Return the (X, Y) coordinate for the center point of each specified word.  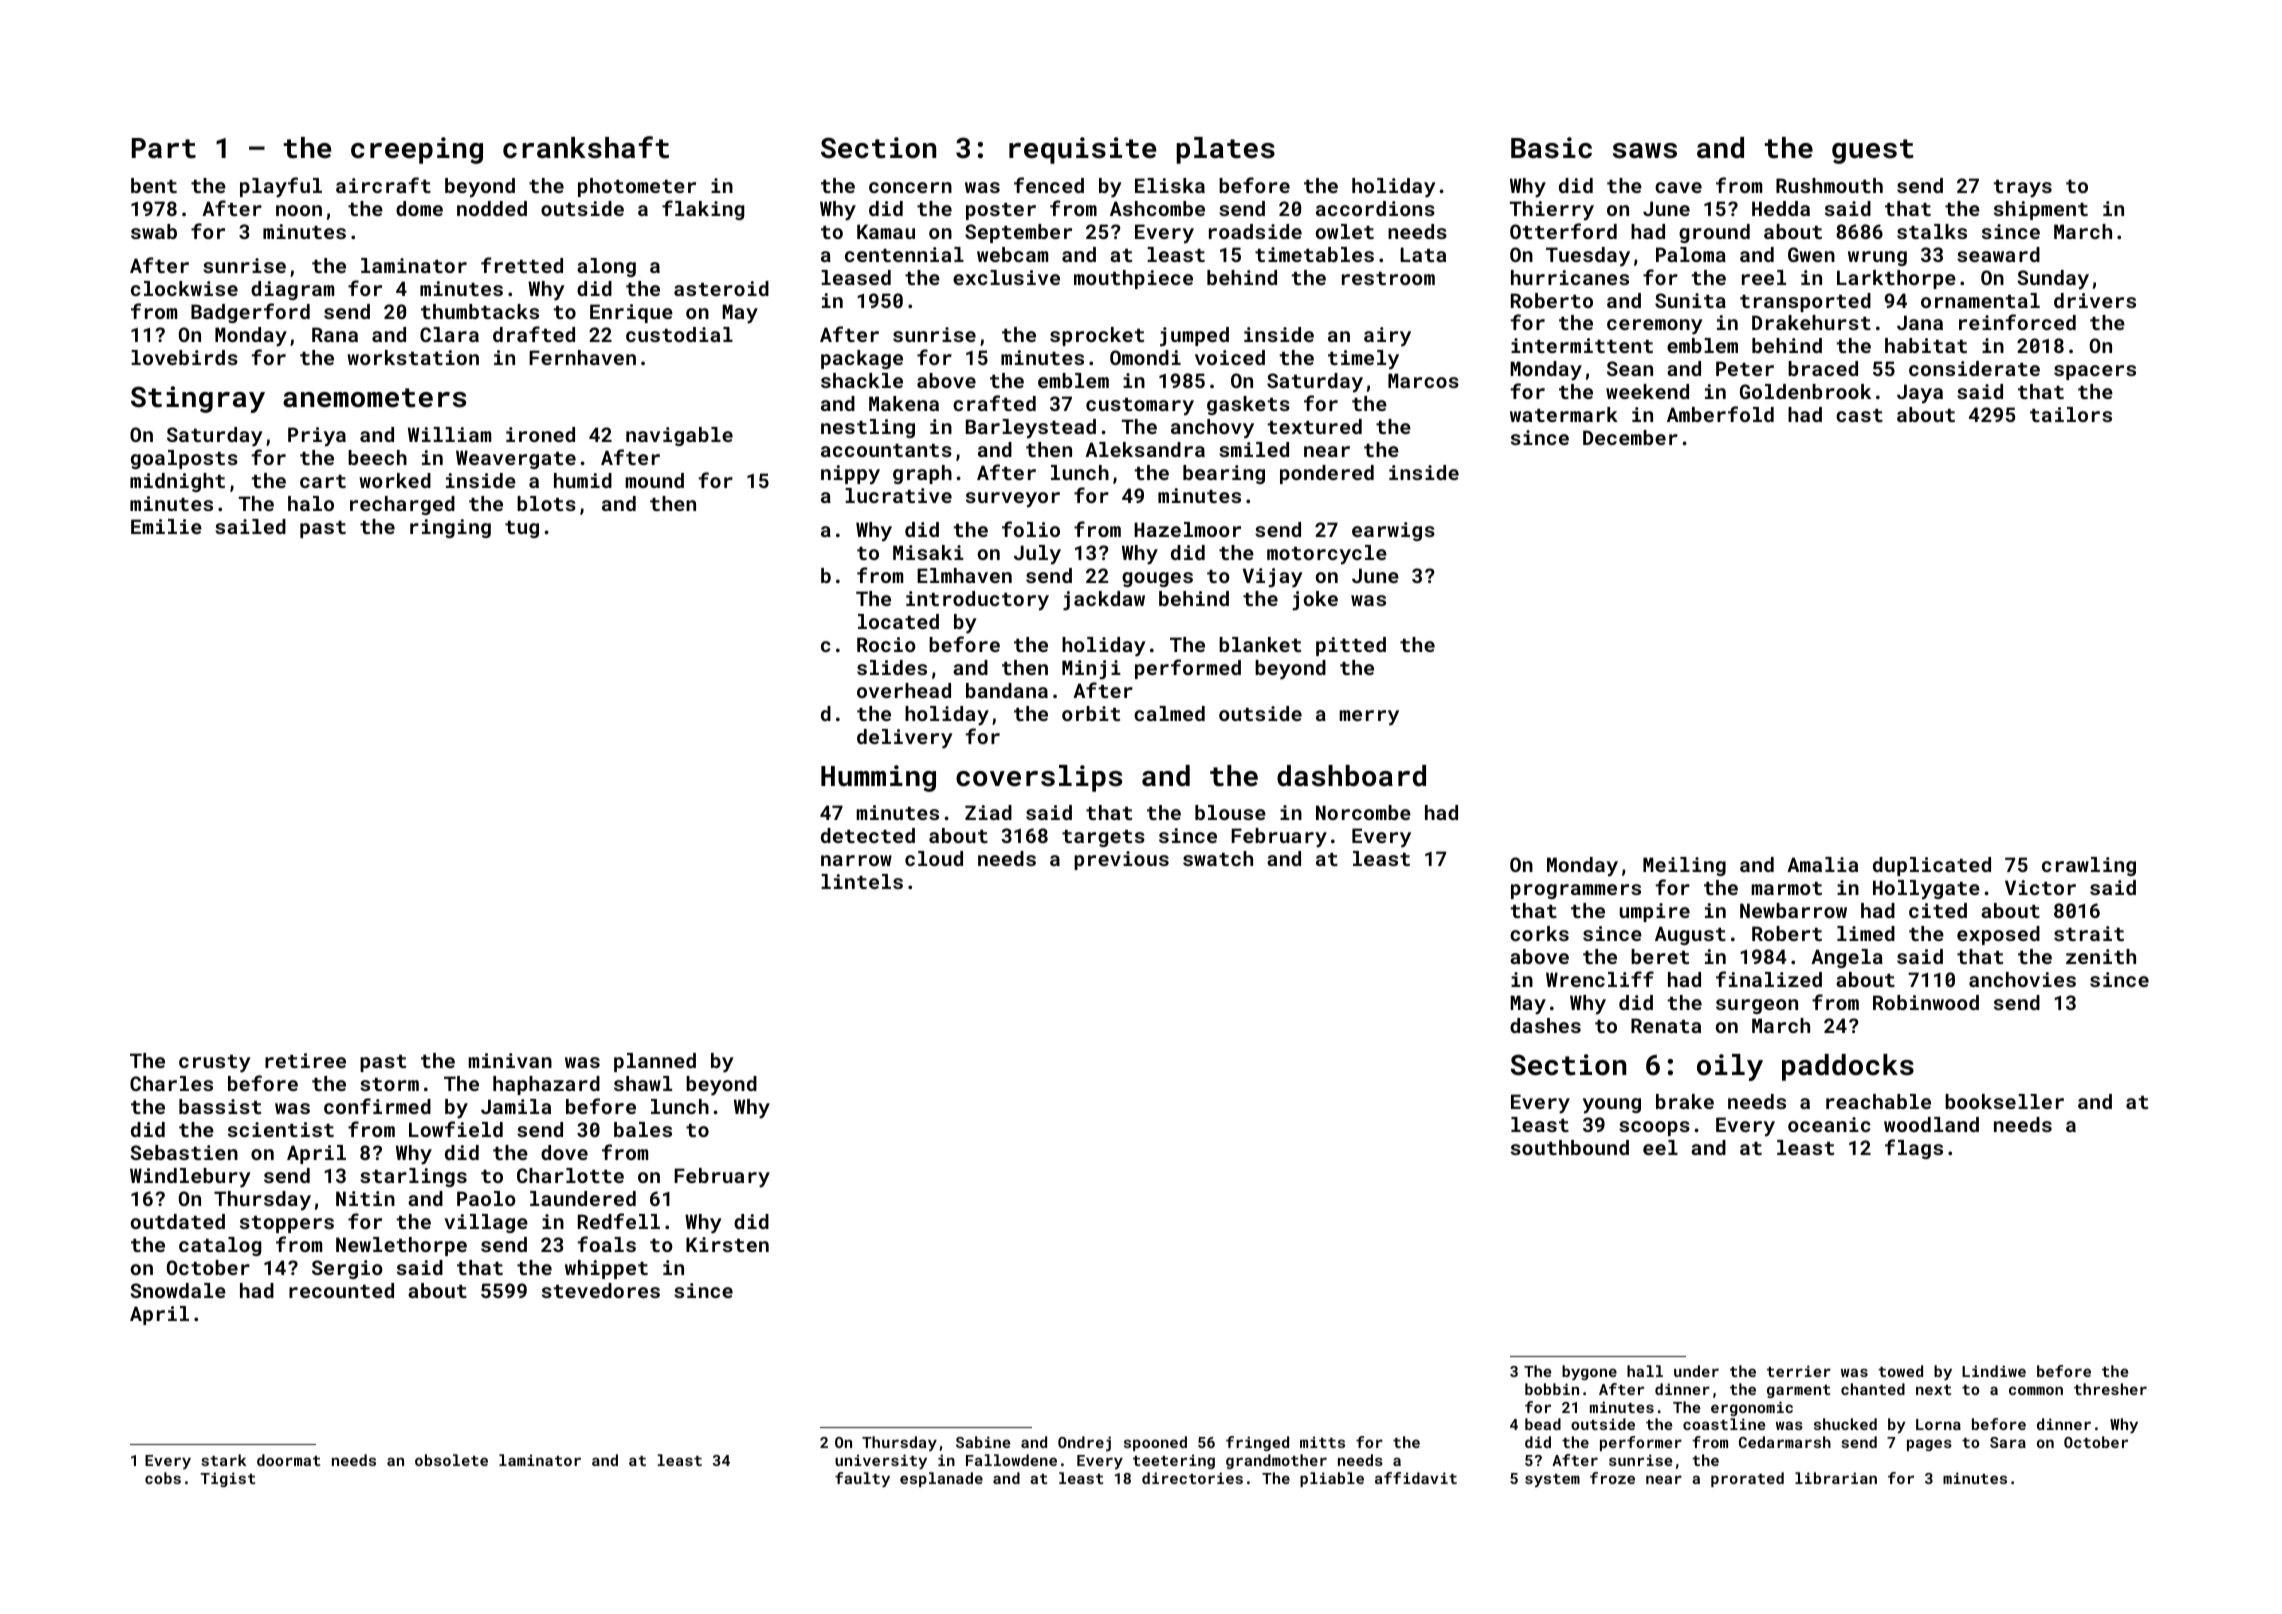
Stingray (198, 399)
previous (1121, 860)
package (862, 359)
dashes (1545, 1025)
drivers (2095, 300)
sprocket (1097, 336)
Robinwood (1926, 1002)
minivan (510, 1060)
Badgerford (250, 313)
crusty (215, 1064)
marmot (1786, 888)
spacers (2095, 372)
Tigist (227, 1479)
